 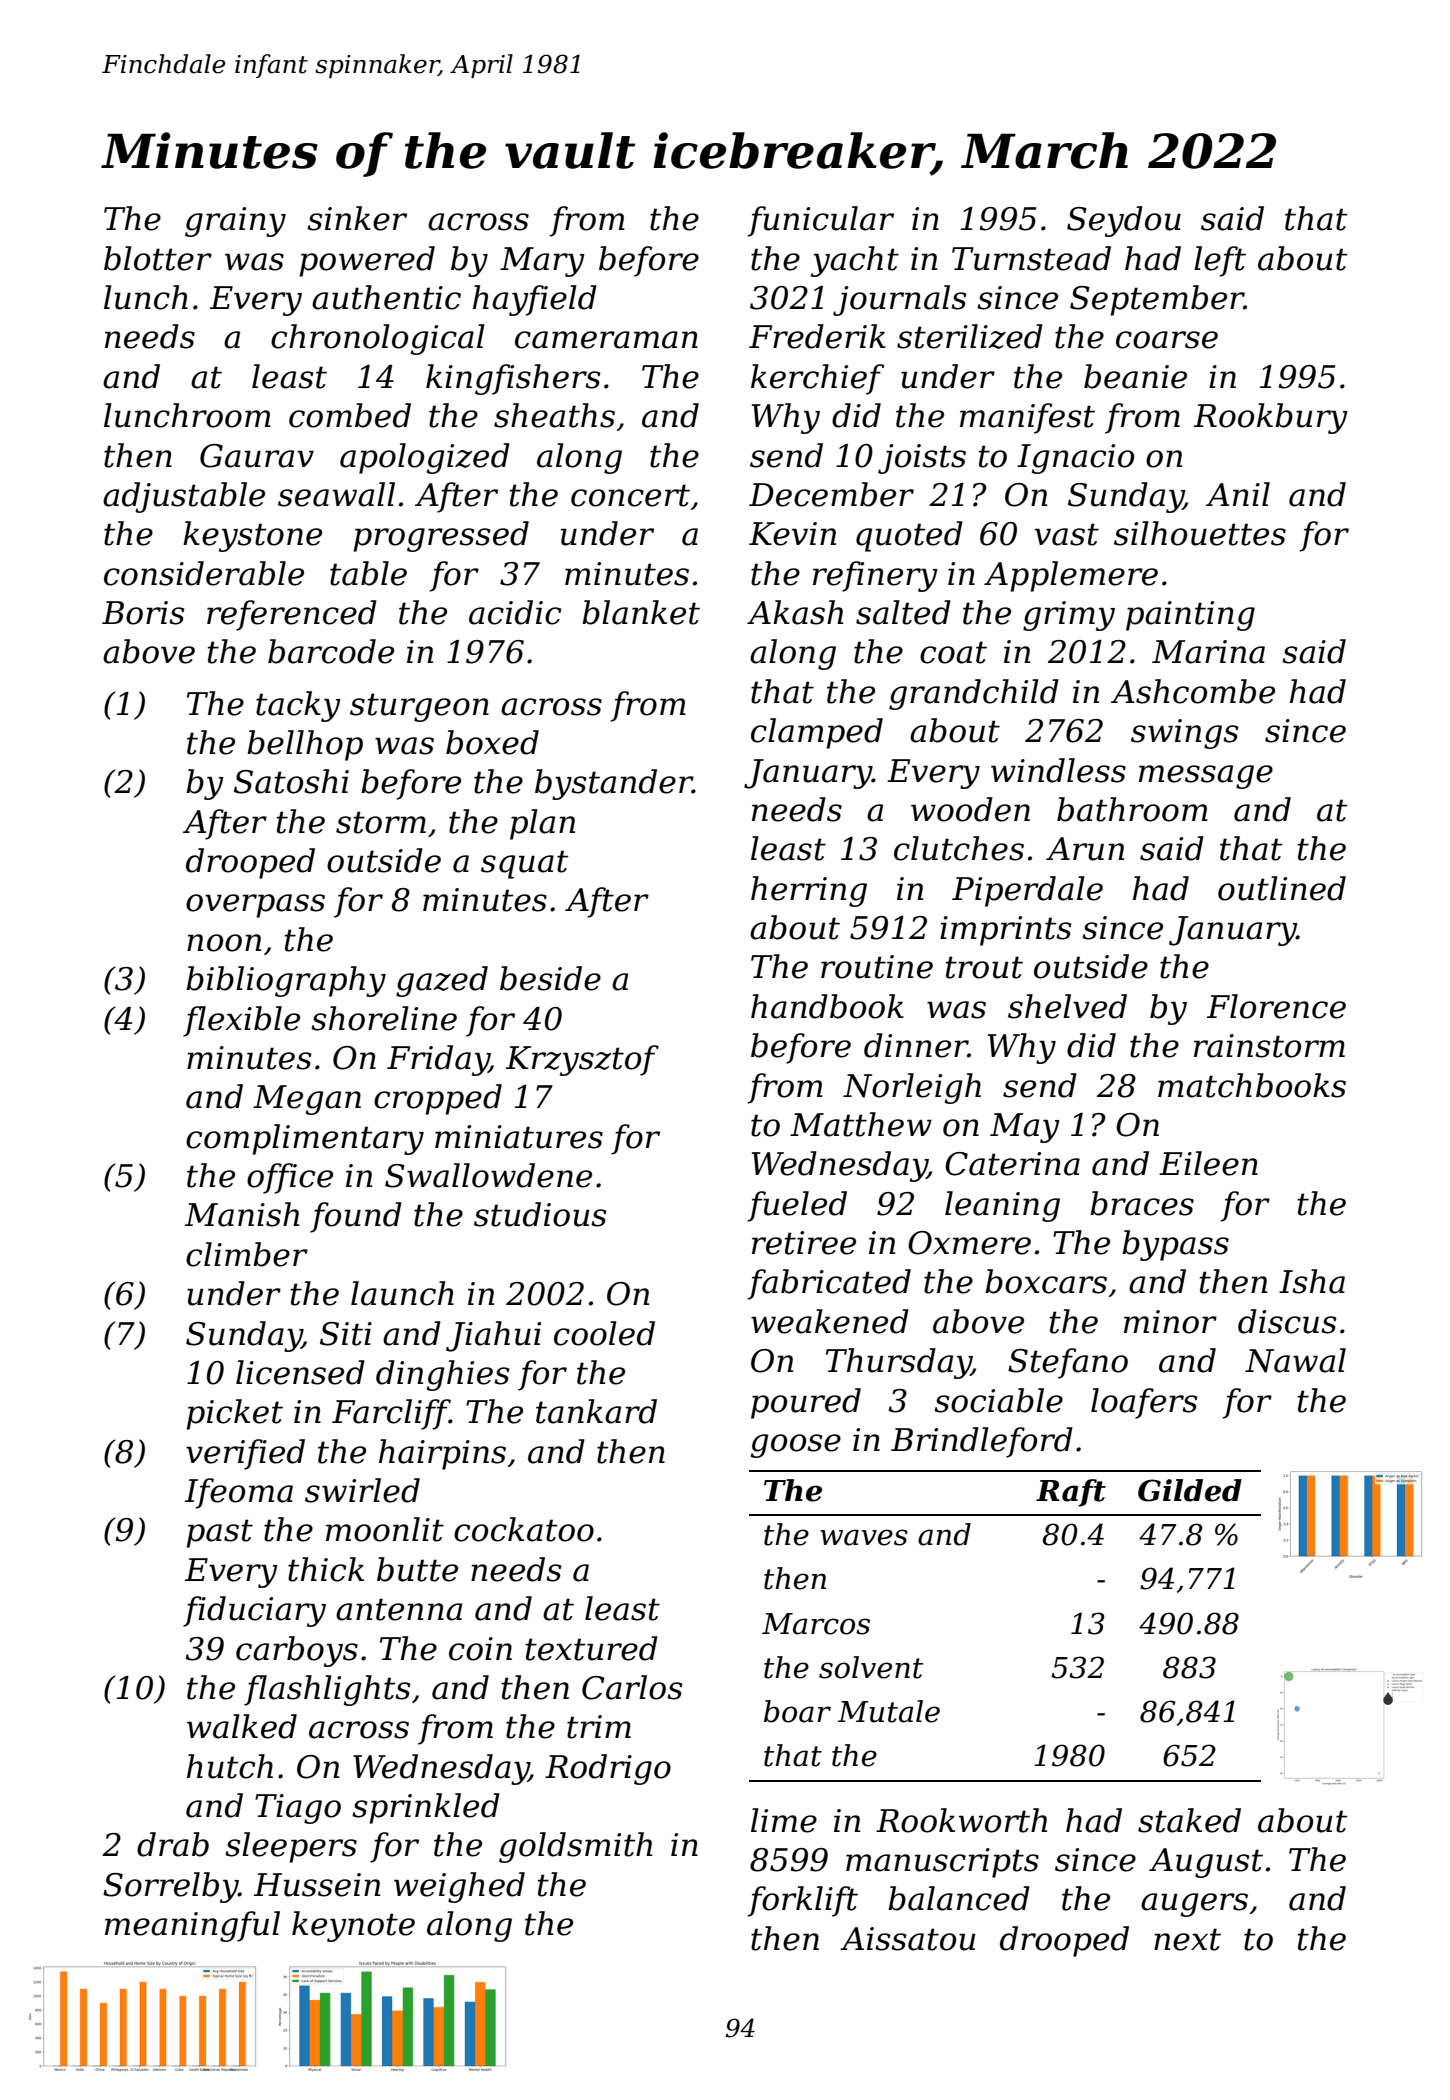 I want to click on keynote, so click(x=353, y=1926).
